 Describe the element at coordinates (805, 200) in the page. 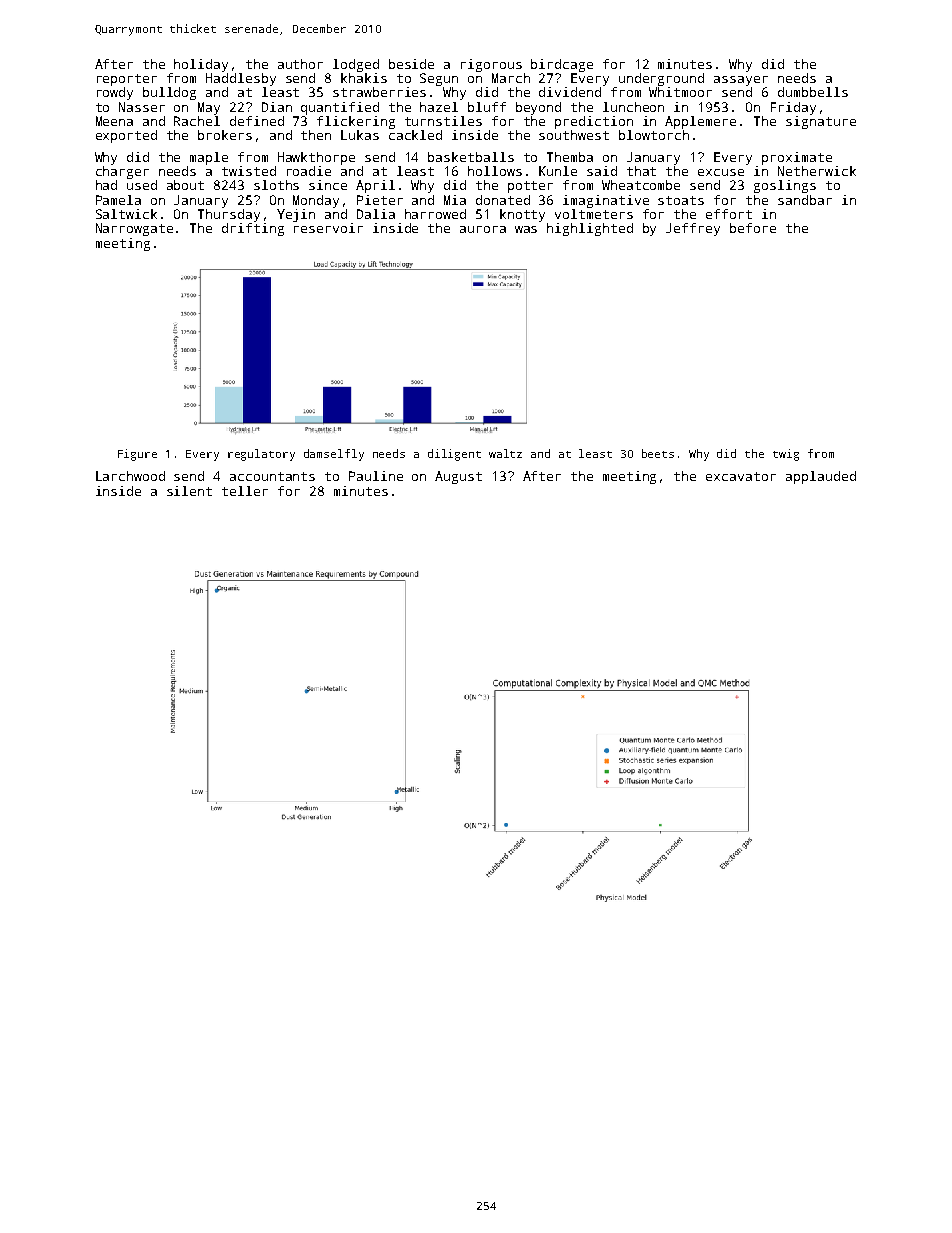

I see `sandbar` at that location.
